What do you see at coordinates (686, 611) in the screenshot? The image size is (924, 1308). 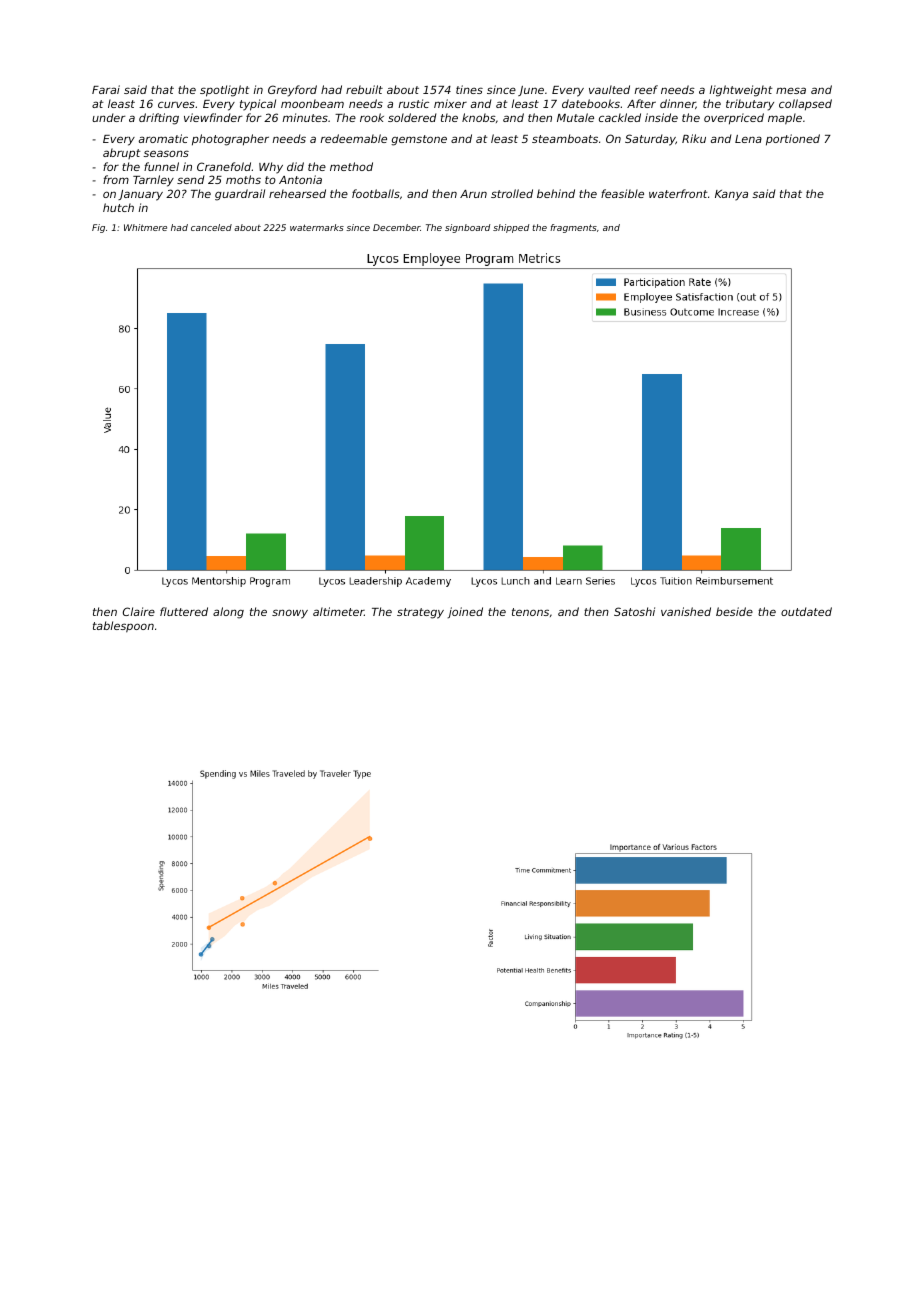 I see `vanished` at bounding box center [686, 611].
